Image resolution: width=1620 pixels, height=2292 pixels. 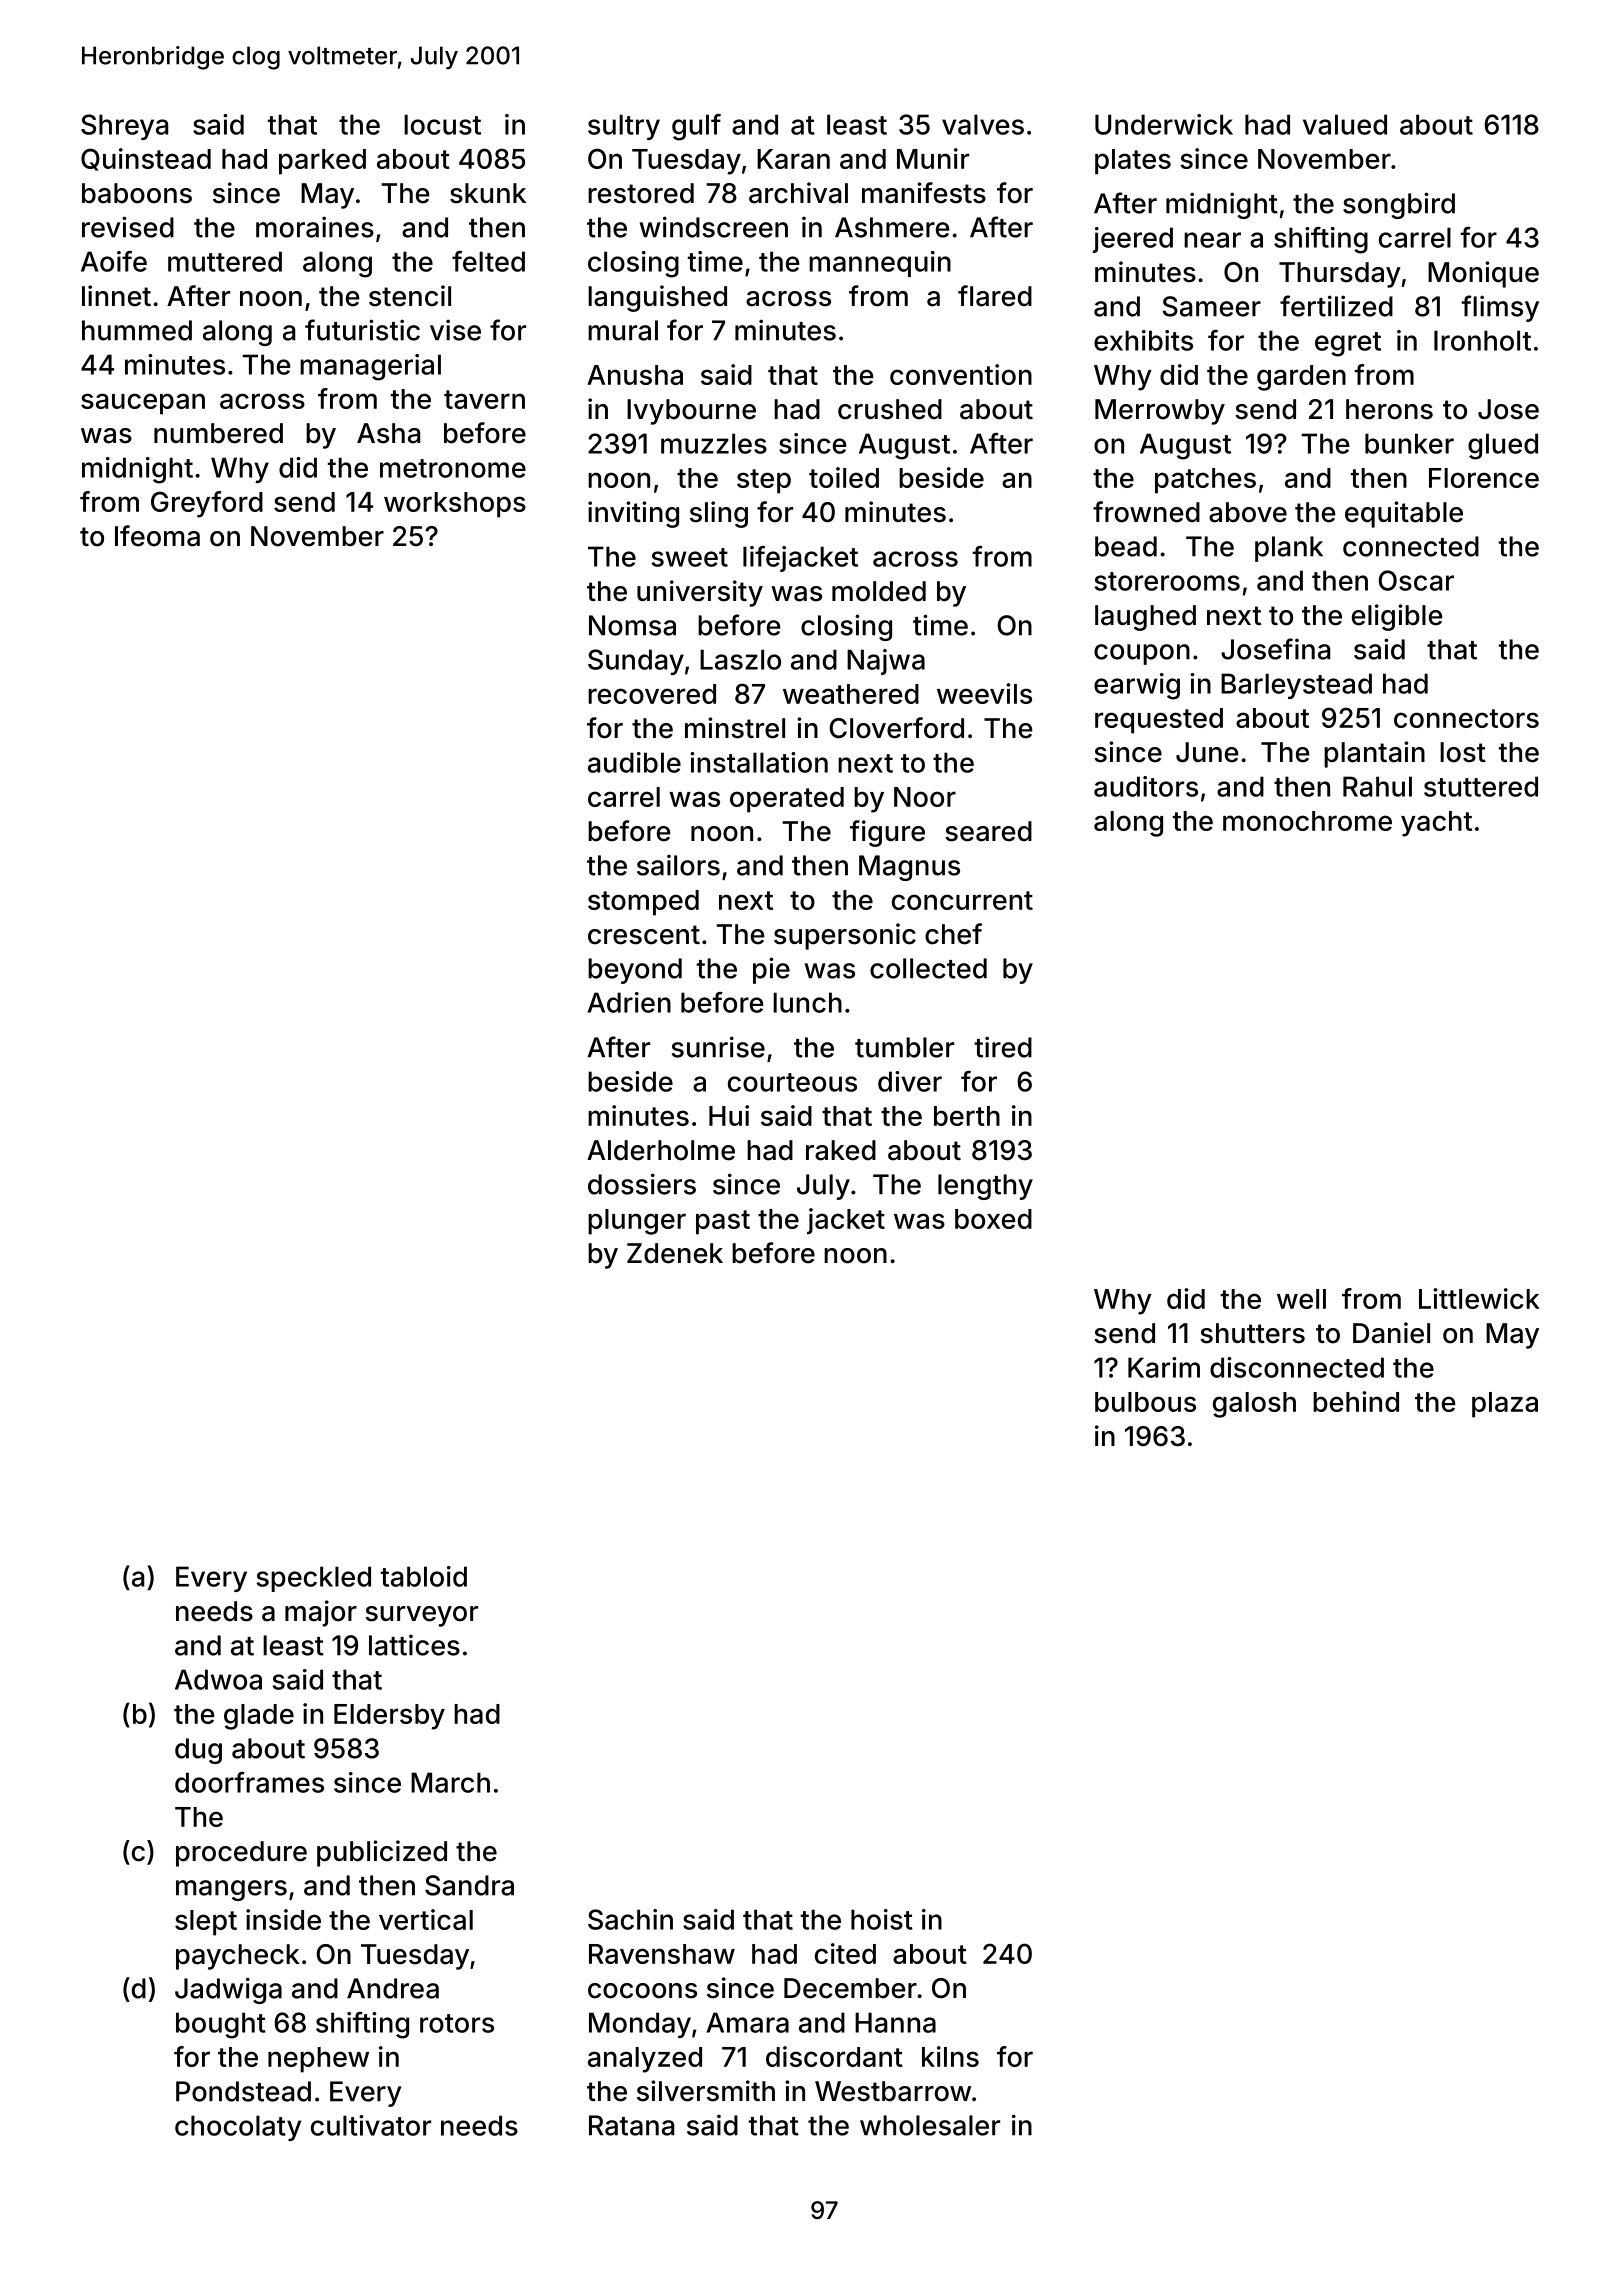 I want to click on valves, so click(x=983, y=124).
